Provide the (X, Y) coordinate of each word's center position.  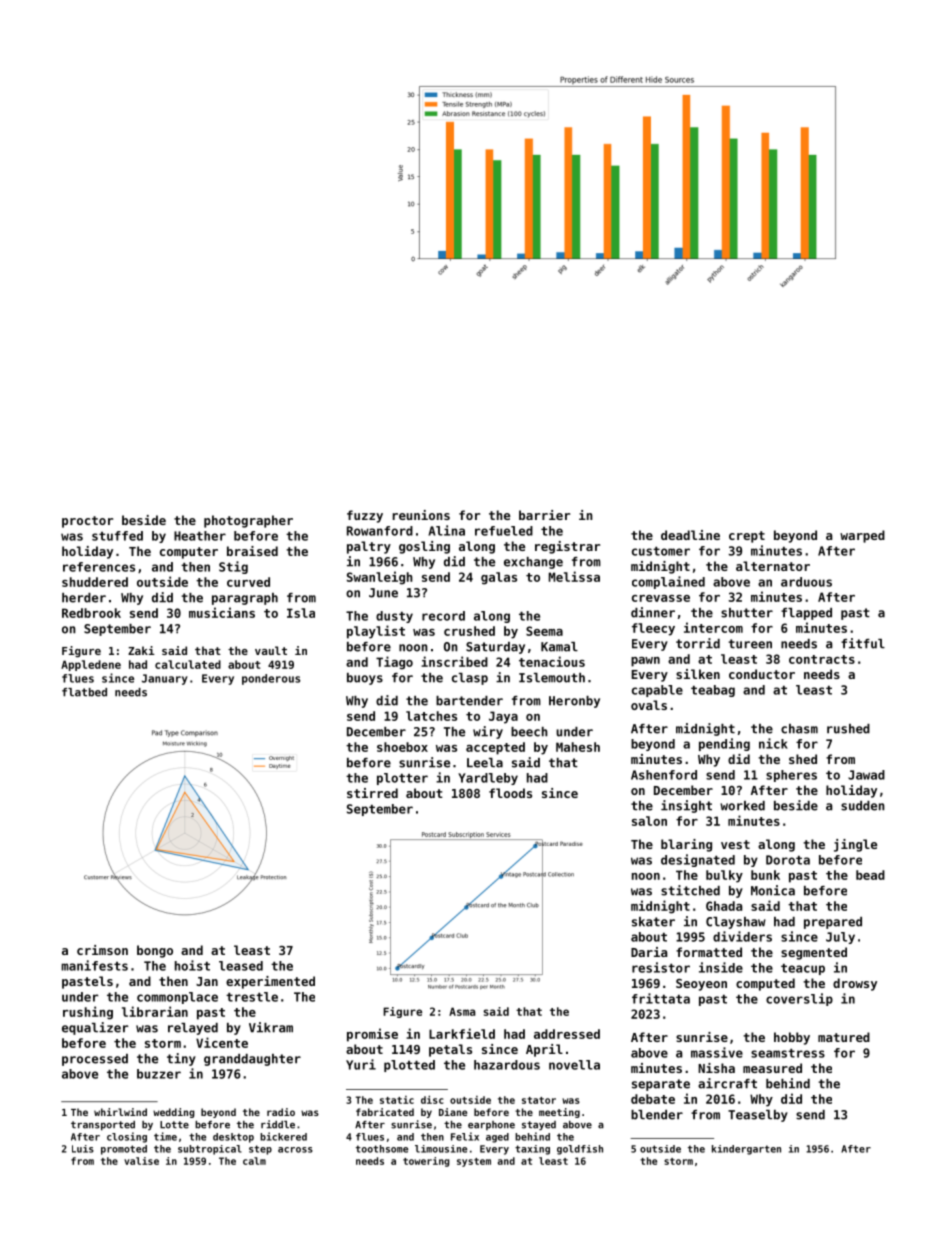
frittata (661, 998)
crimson (102, 950)
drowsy (855, 984)
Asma (462, 1011)
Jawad (866, 775)
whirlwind (120, 1112)
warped (862, 536)
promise (372, 1035)
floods (510, 793)
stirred (372, 793)
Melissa (574, 576)
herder (84, 598)
